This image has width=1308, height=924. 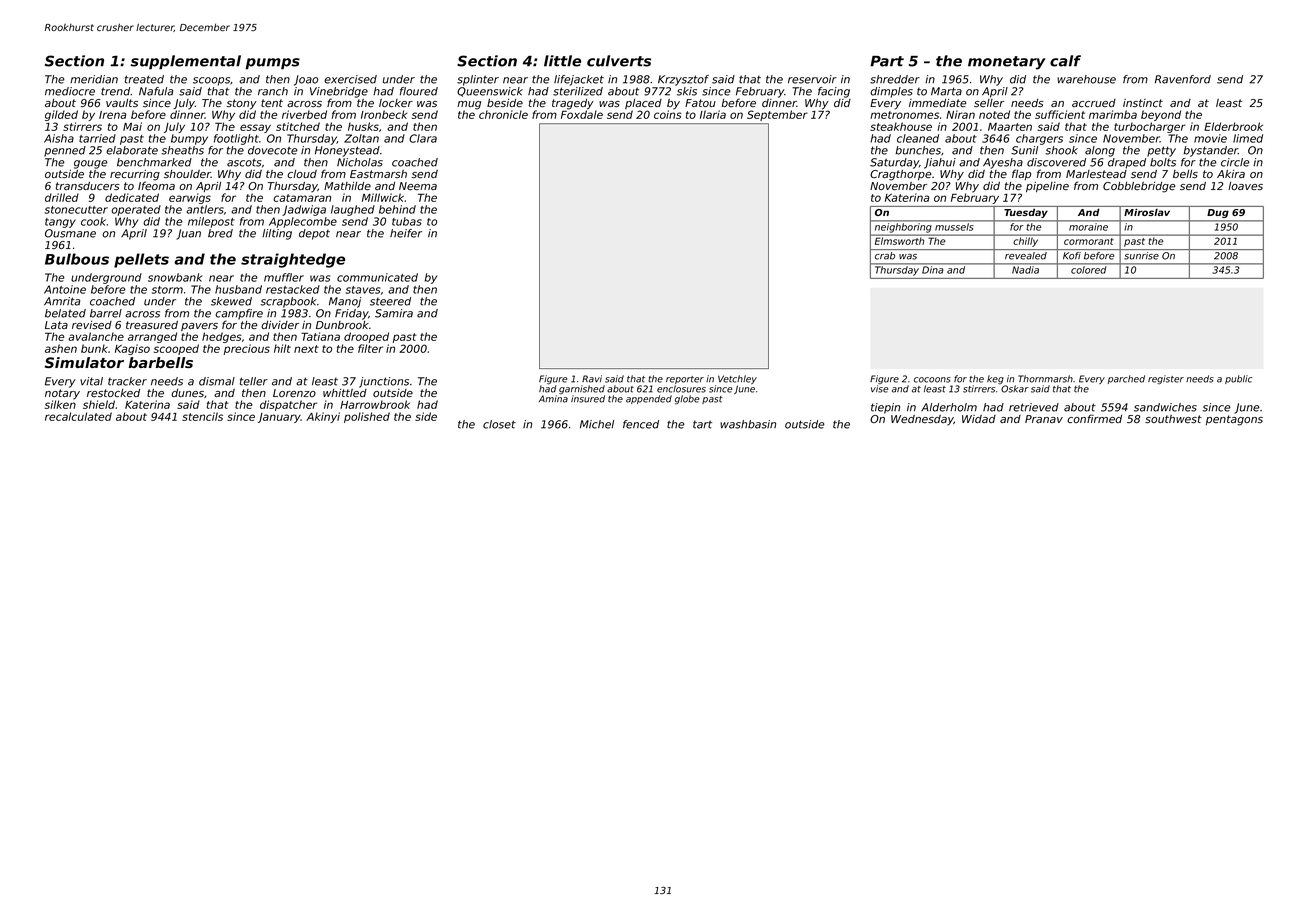 I want to click on washbasin, so click(x=748, y=424).
